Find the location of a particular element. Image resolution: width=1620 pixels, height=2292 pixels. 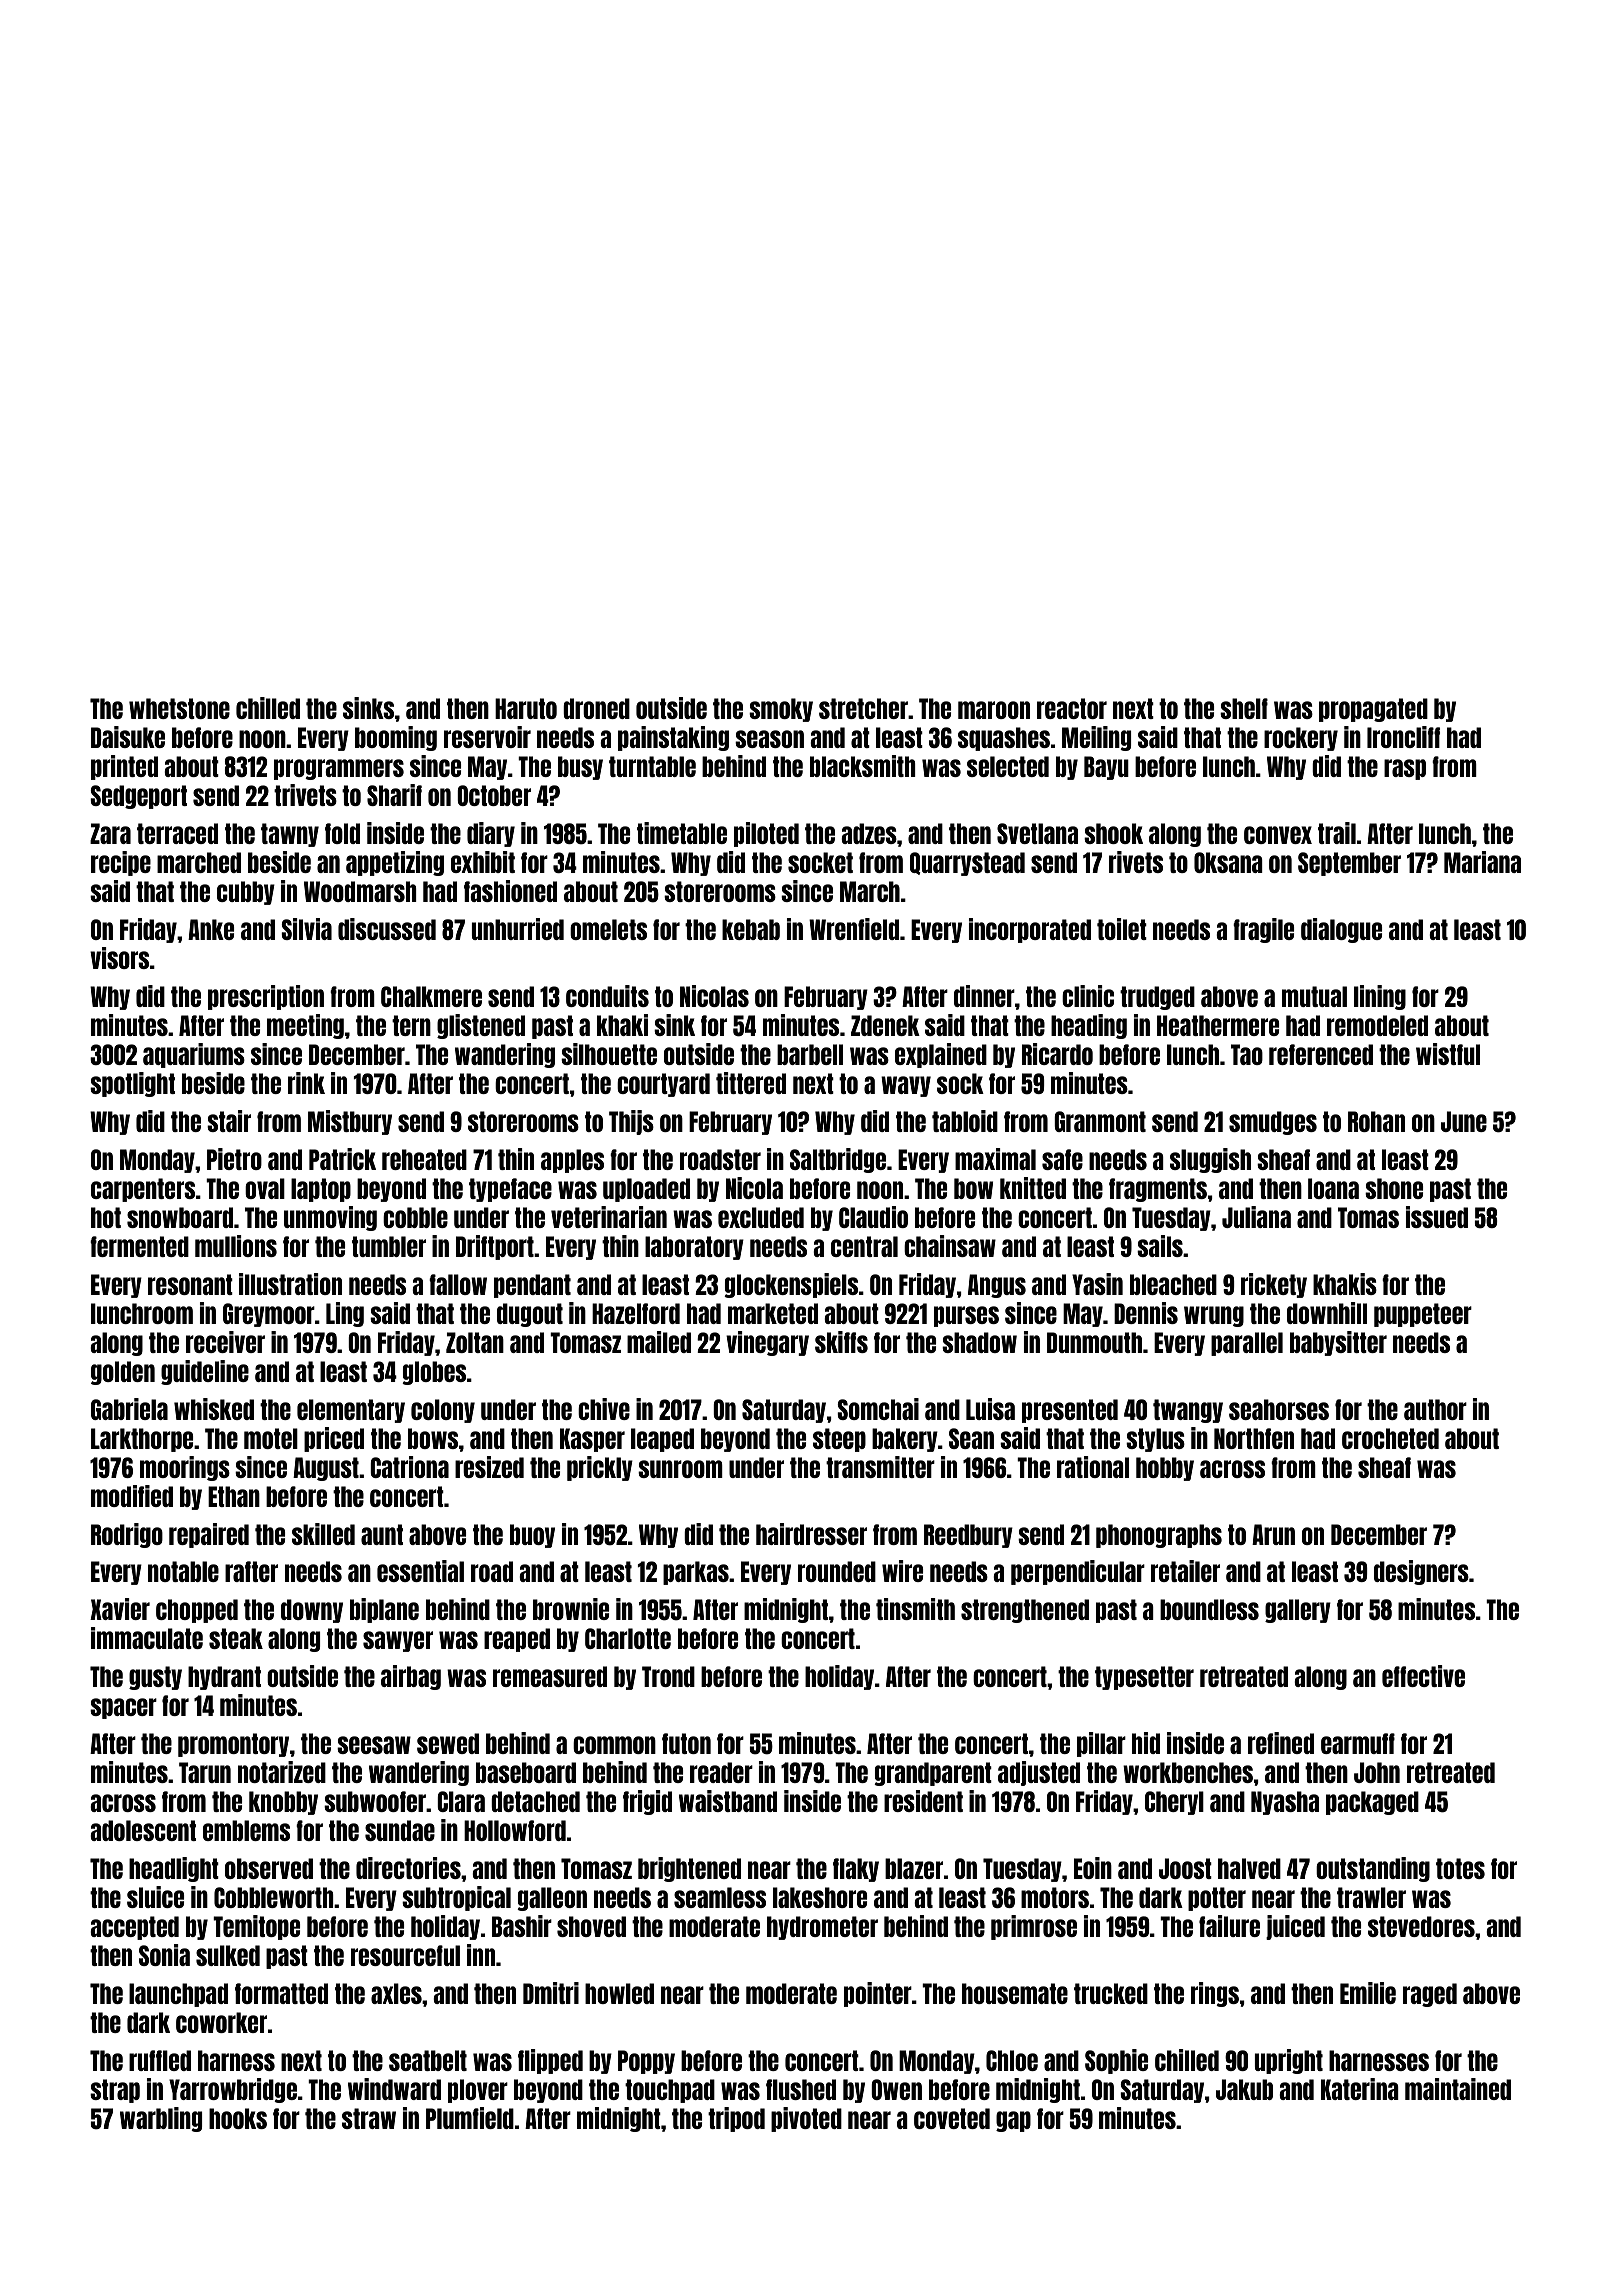

dialogue is located at coordinates (1341, 930).
